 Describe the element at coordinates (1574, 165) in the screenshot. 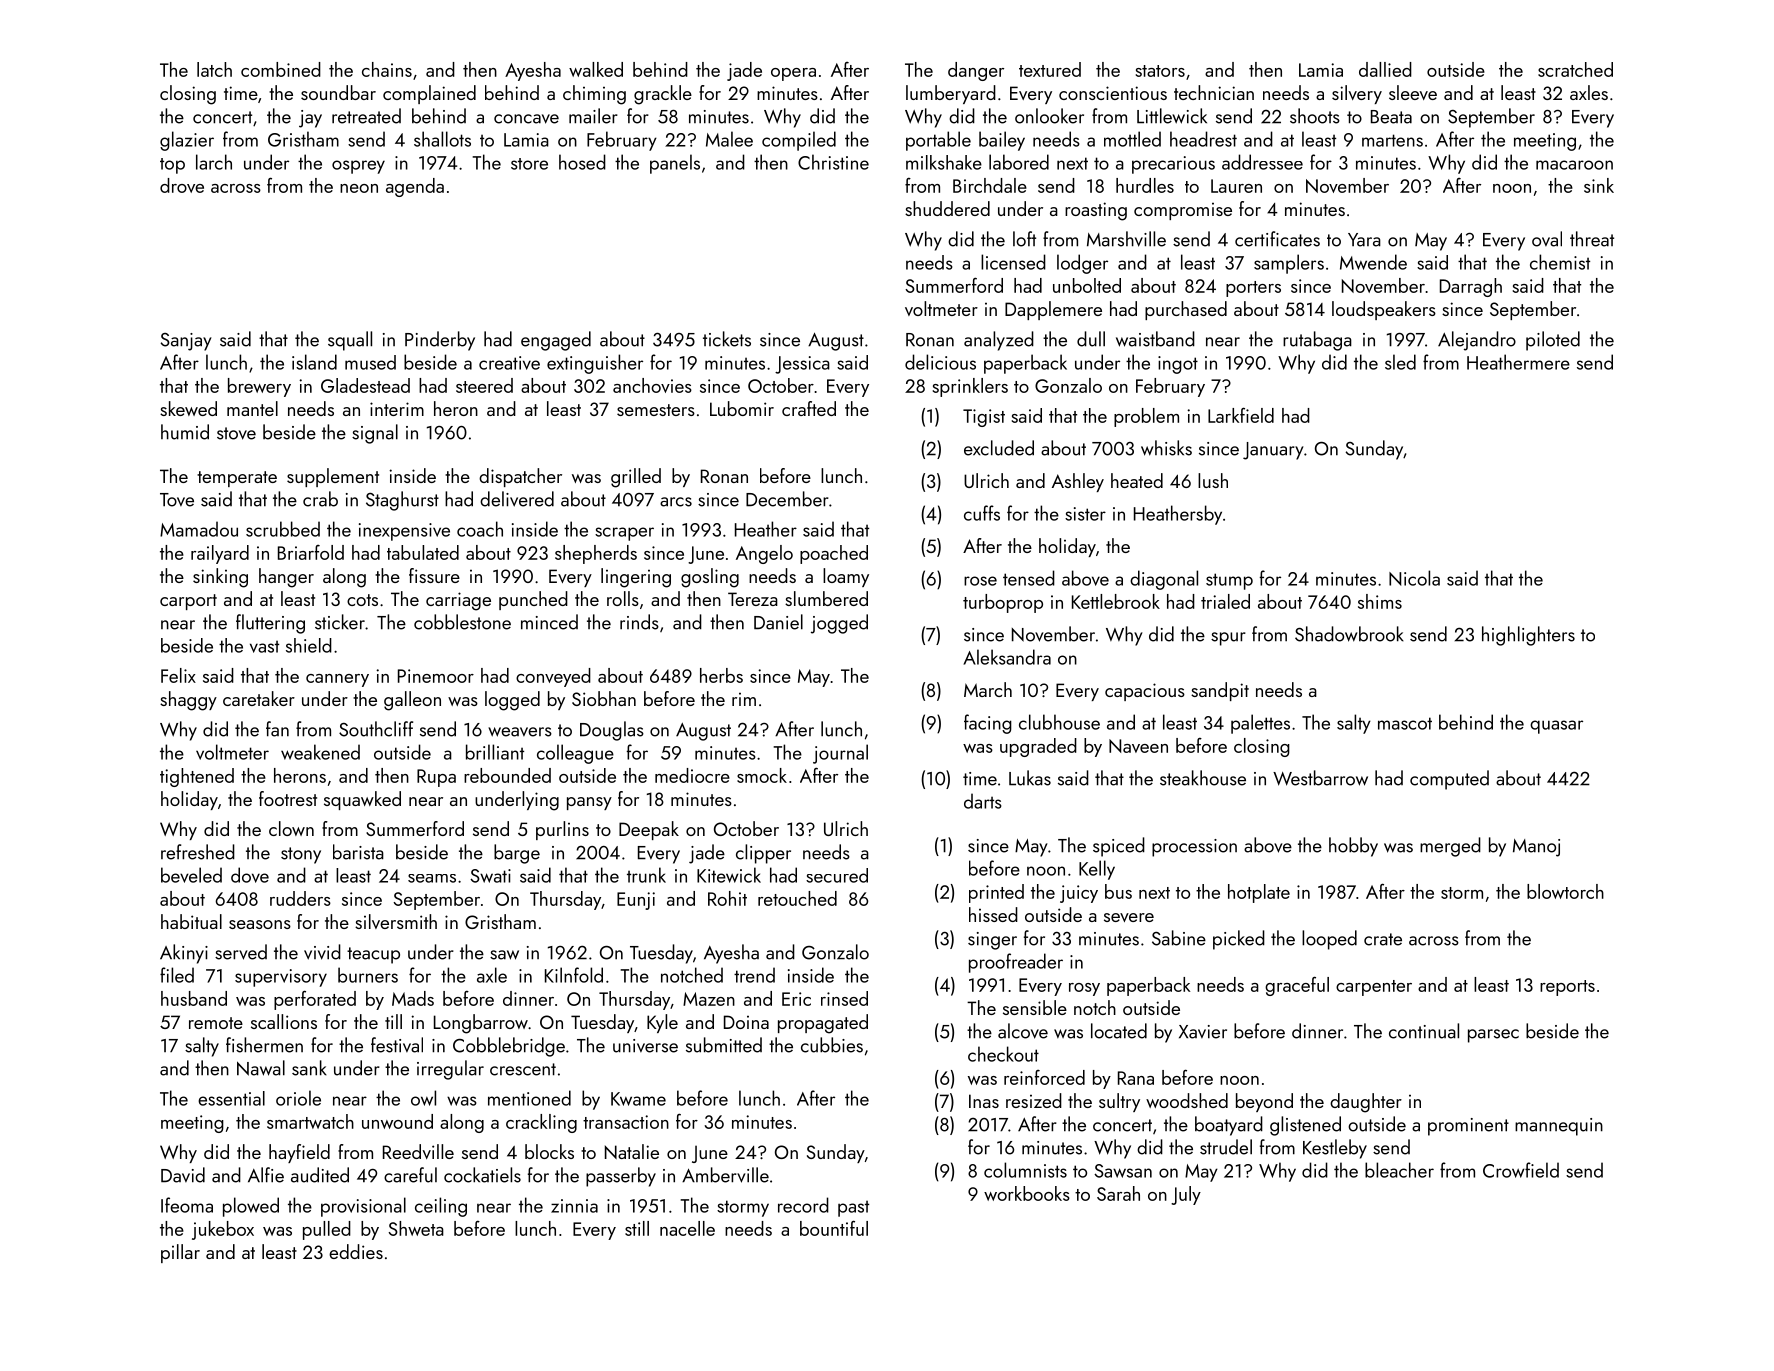

I see `macaroon` at that location.
